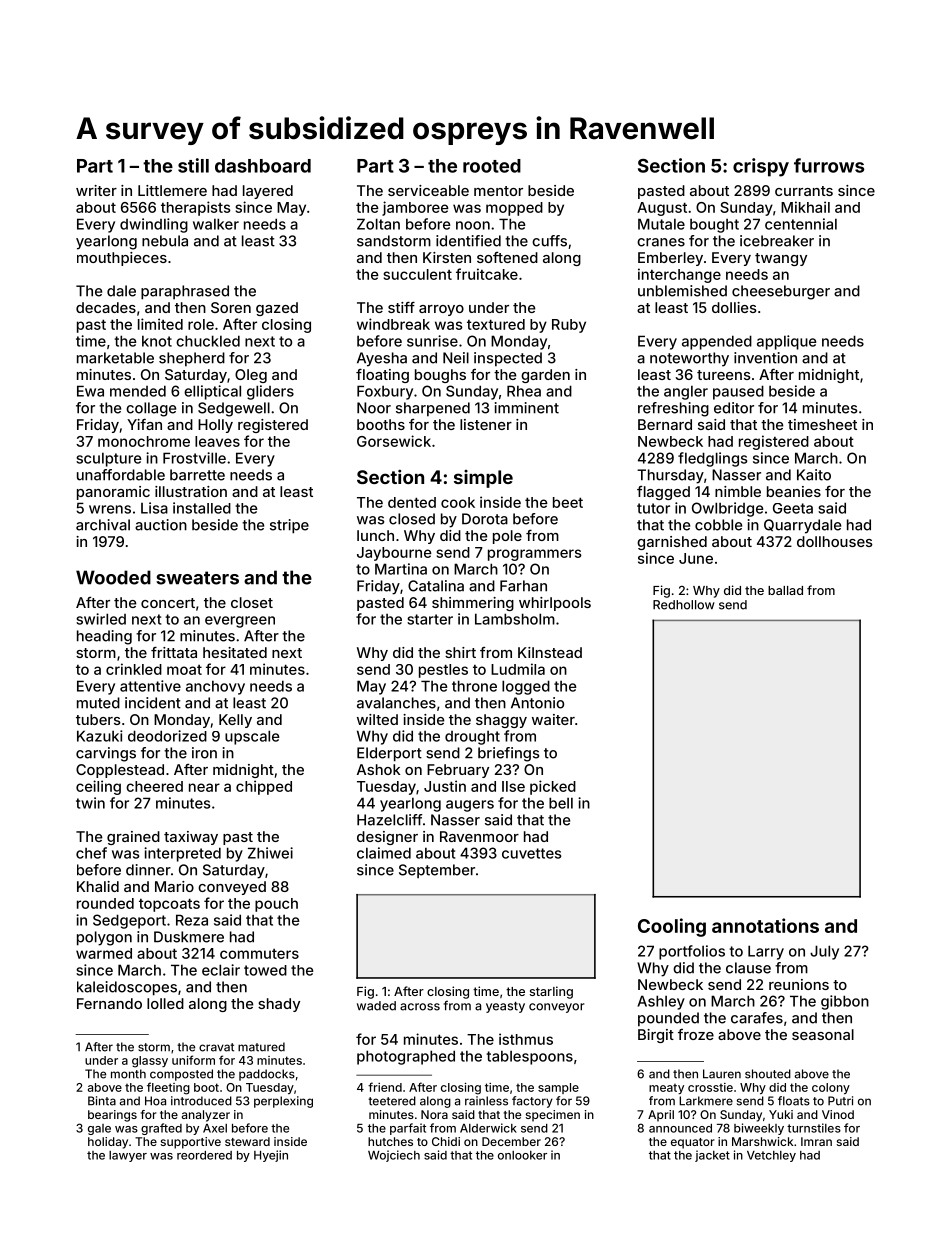  What do you see at coordinates (569, 326) in the screenshot?
I see `Ruby` at bounding box center [569, 326].
